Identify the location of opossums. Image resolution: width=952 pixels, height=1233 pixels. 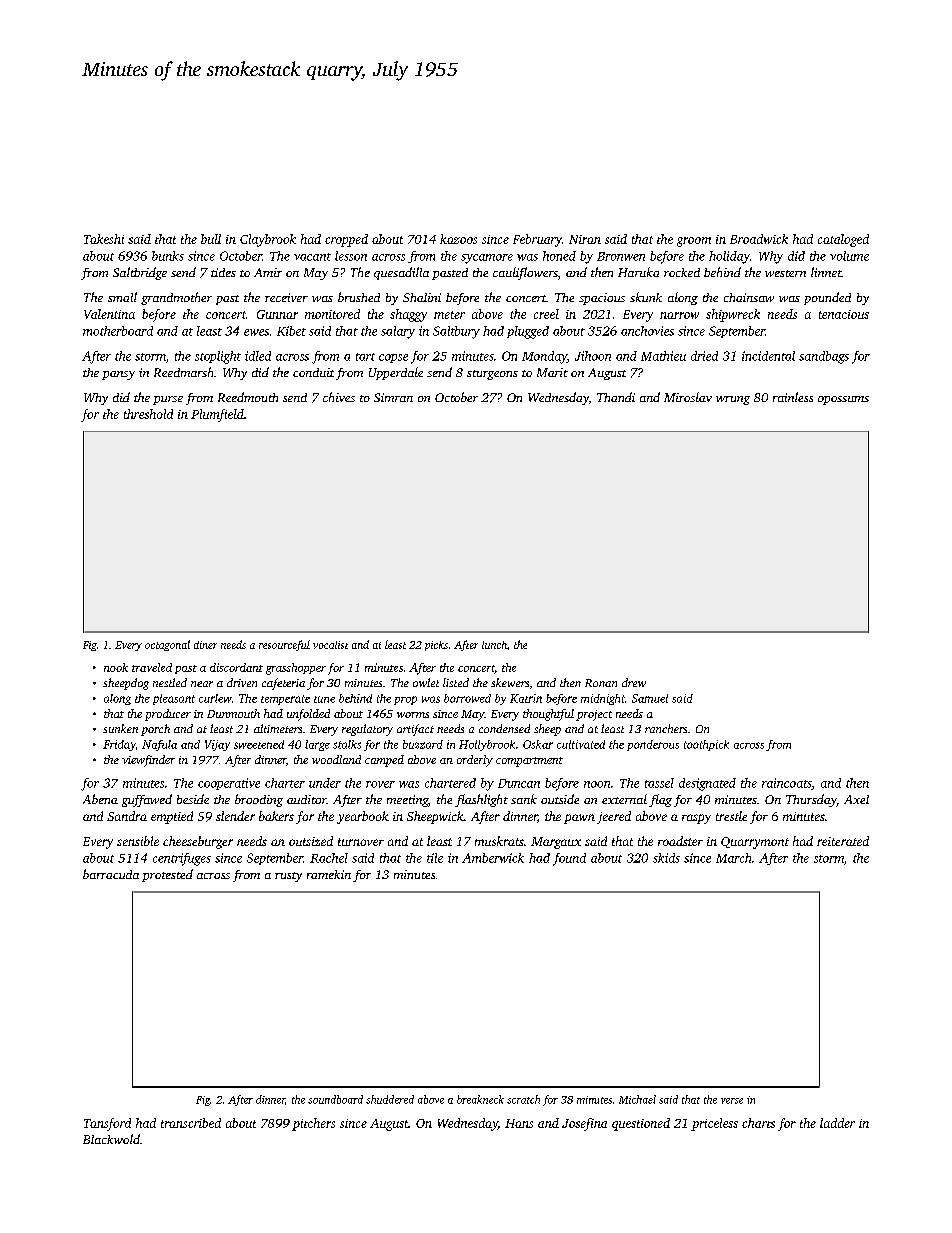
(843, 400).
